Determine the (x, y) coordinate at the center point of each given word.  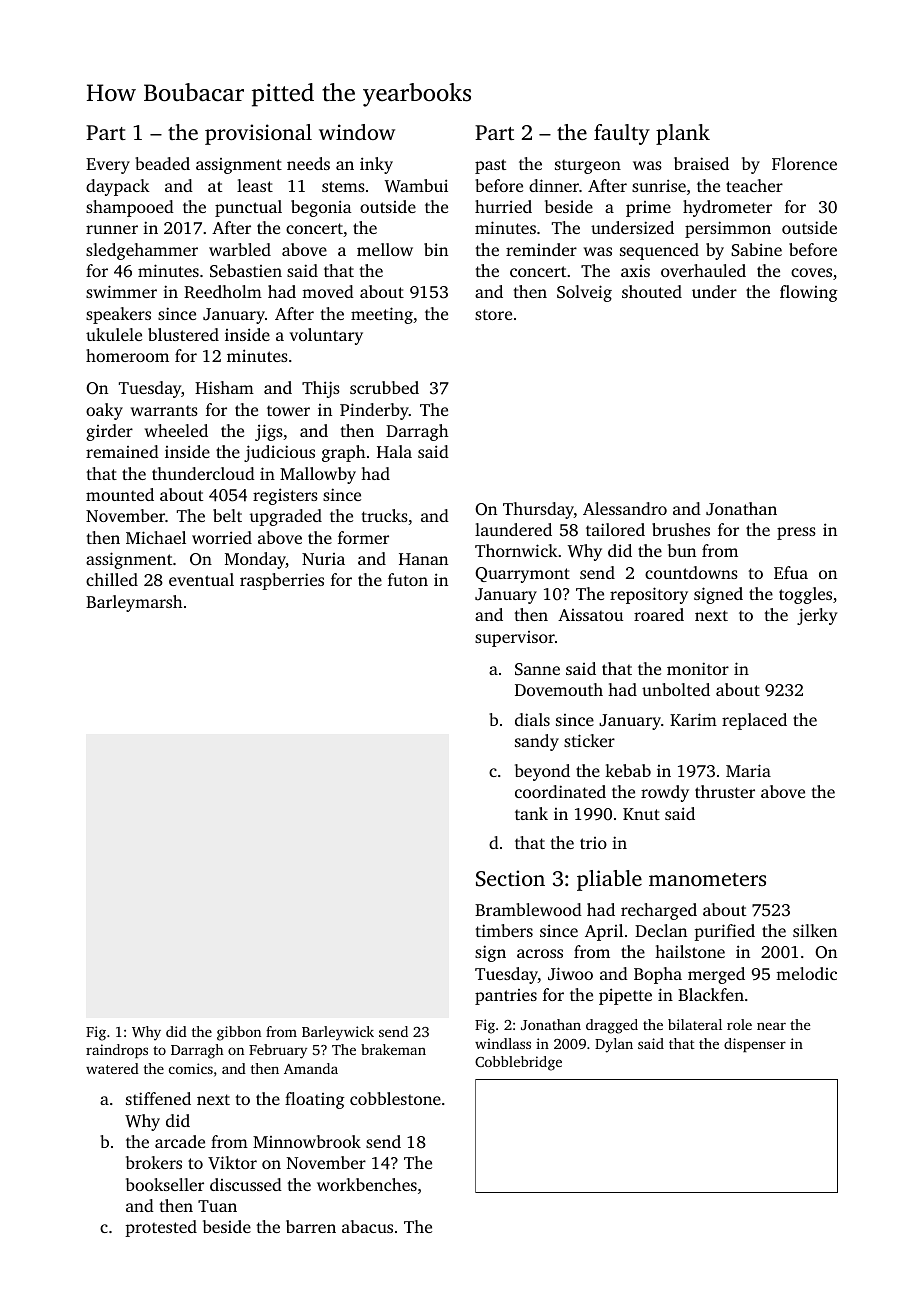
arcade (180, 1141)
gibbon (239, 1033)
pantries (506, 997)
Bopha (658, 975)
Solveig (584, 293)
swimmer (121, 291)
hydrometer (727, 208)
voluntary (326, 336)
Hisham (224, 387)
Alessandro (625, 508)
